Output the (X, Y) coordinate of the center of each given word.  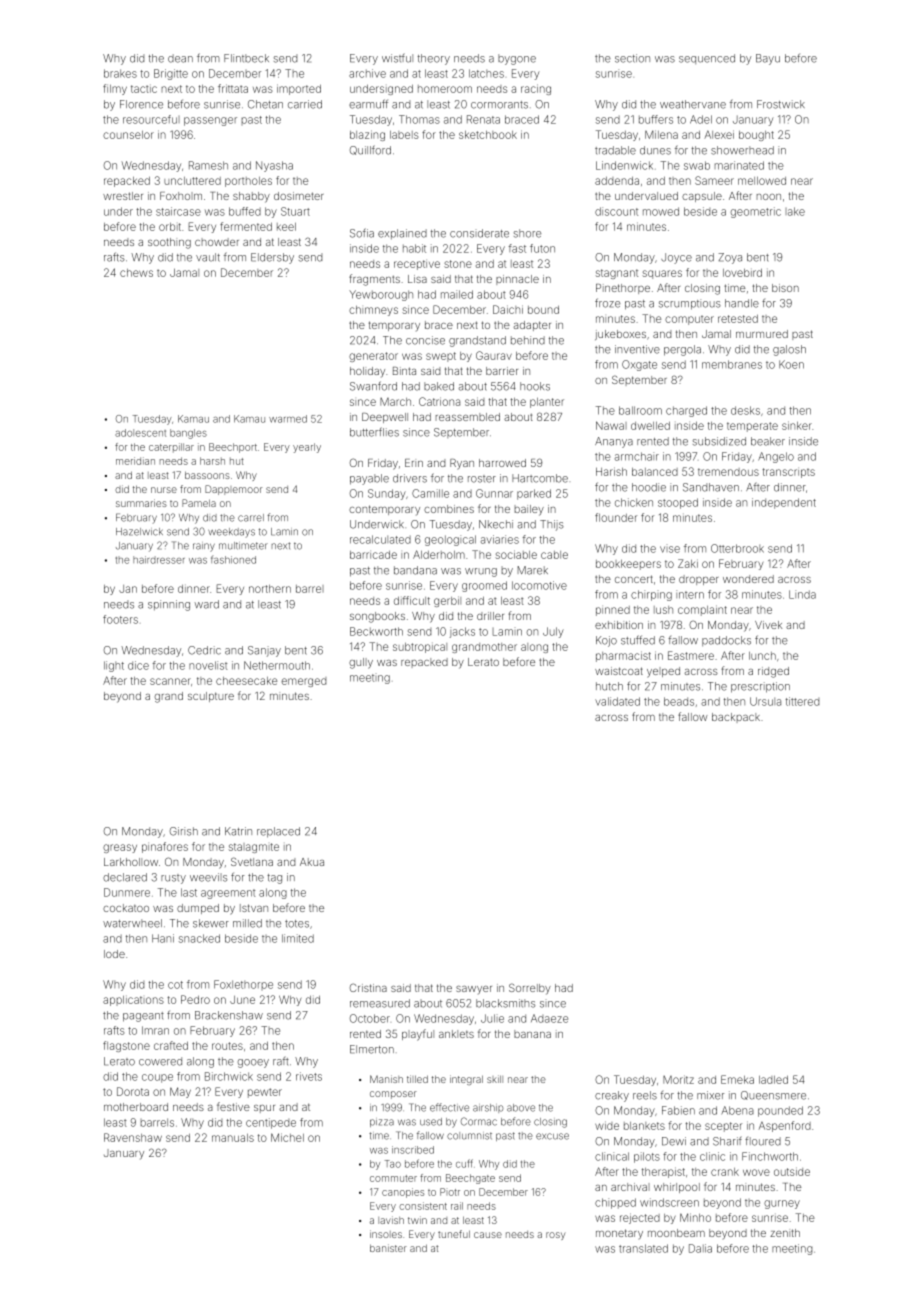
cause (488, 1235)
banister (388, 1248)
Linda (802, 594)
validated (617, 701)
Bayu (768, 59)
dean (180, 58)
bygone (517, 59)
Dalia (700, 1248)
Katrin (238, 831)
